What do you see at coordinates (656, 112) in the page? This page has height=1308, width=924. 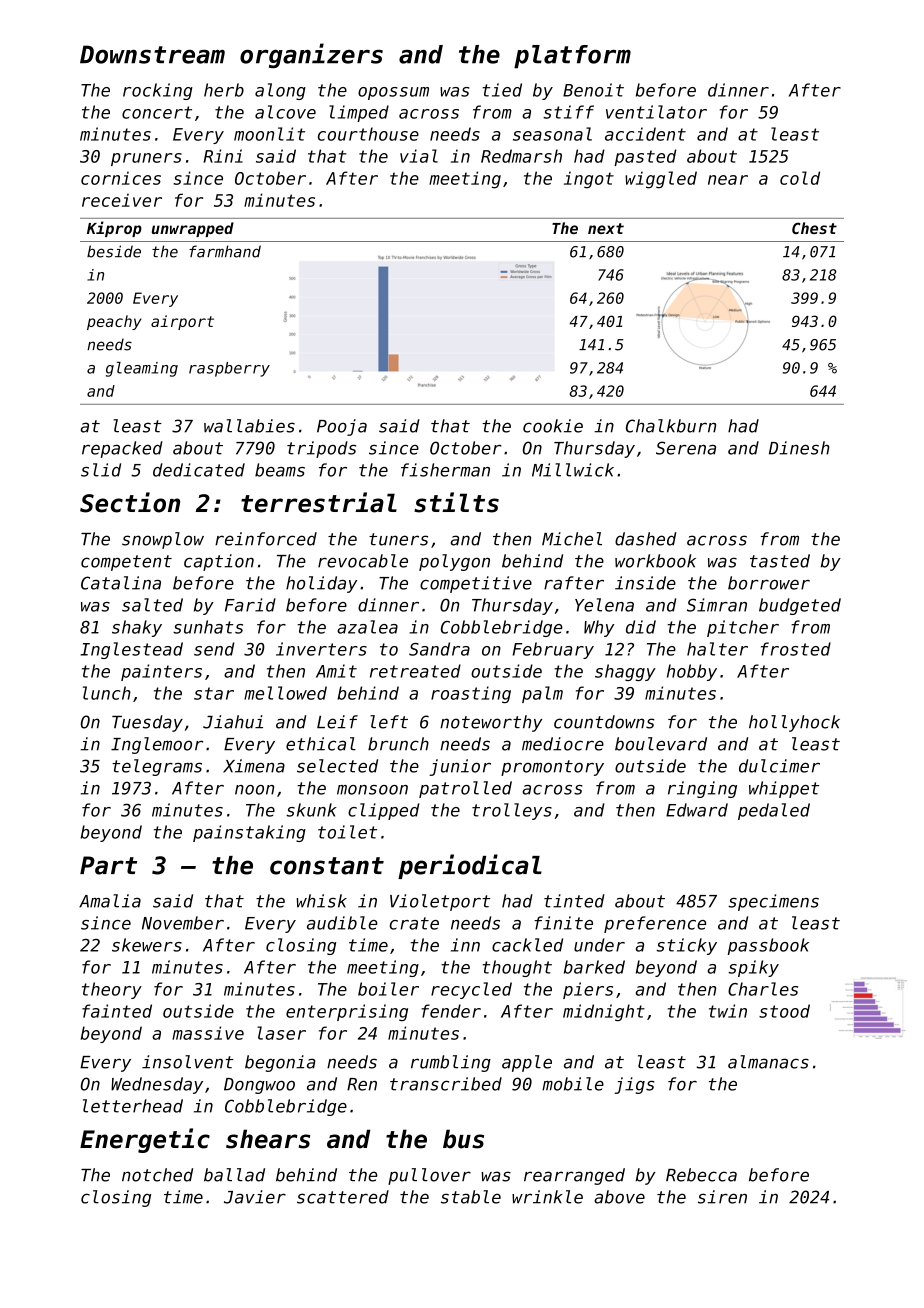 I see `ventilator` at bounding box center [656, 112].
